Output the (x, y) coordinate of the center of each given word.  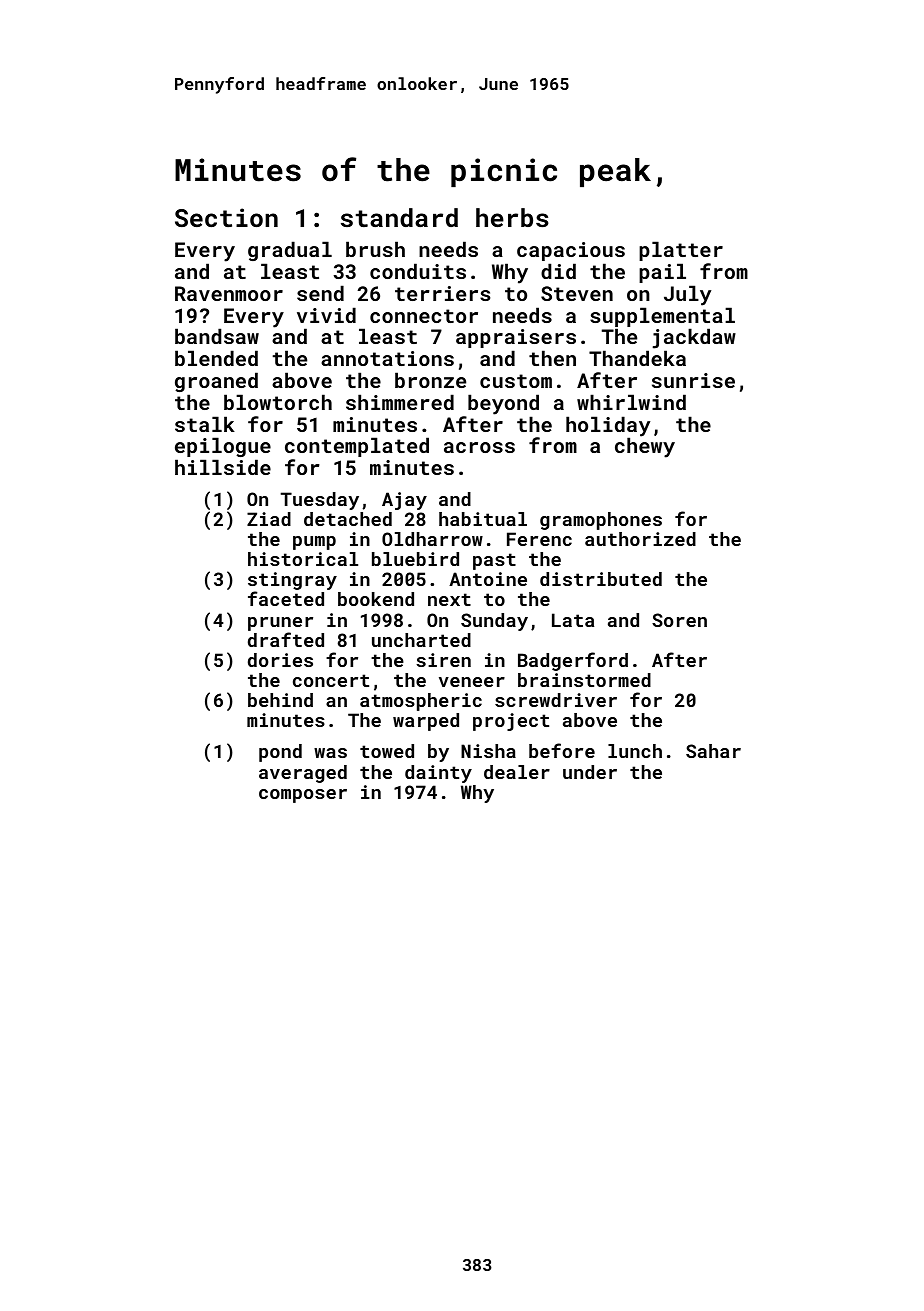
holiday (608, 426)
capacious (571, 251)
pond (280, 753)
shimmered (400, 402)
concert (331, 680)
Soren (679, 620)
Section (226, 217)
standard (399, 217)
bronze (430, 380)
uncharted (421, 640)
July (687, 295)
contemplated (357, 447)
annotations (387, 358)
